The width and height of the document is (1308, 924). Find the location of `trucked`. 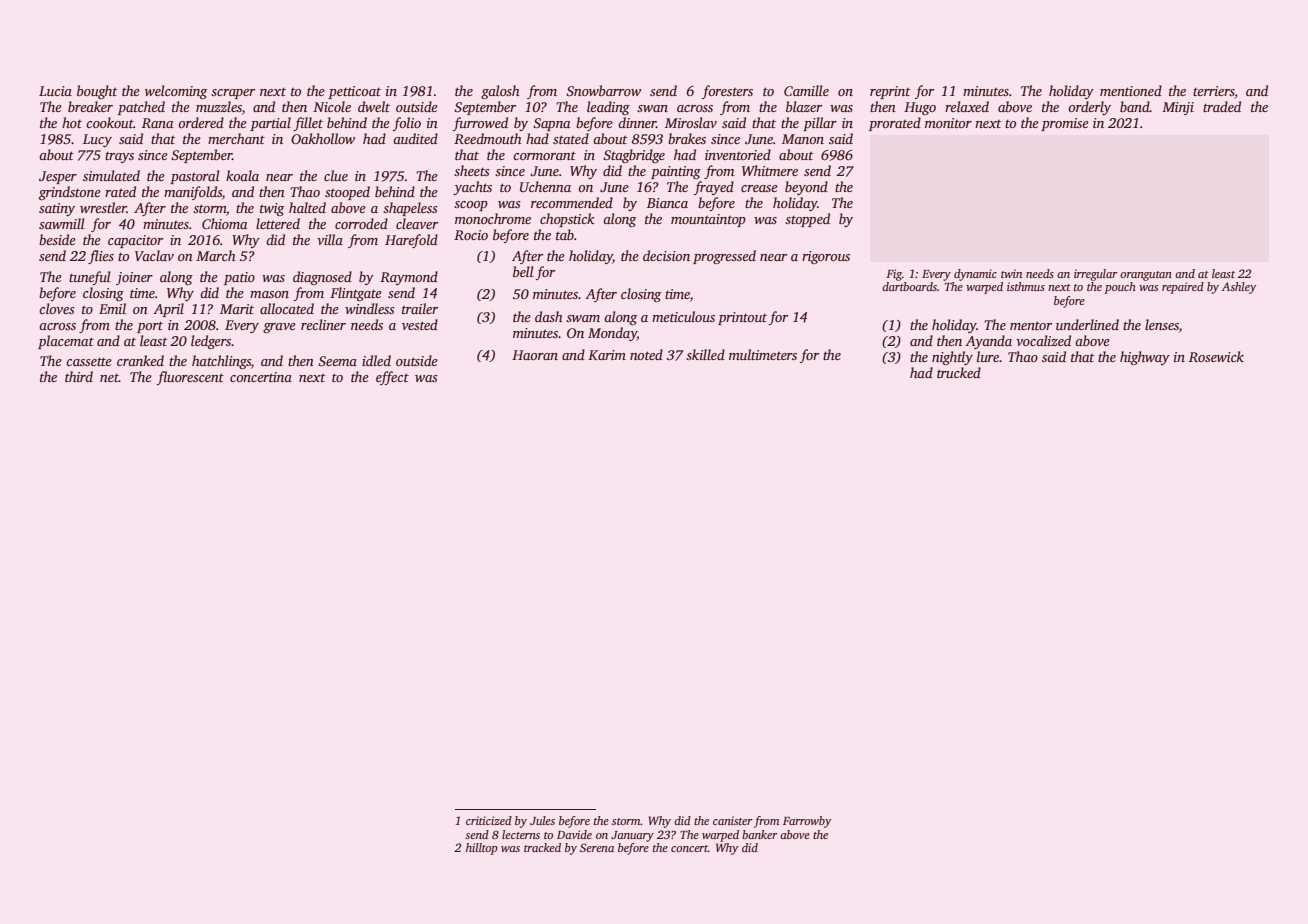

trucked is located at coordinates (959, 372).
